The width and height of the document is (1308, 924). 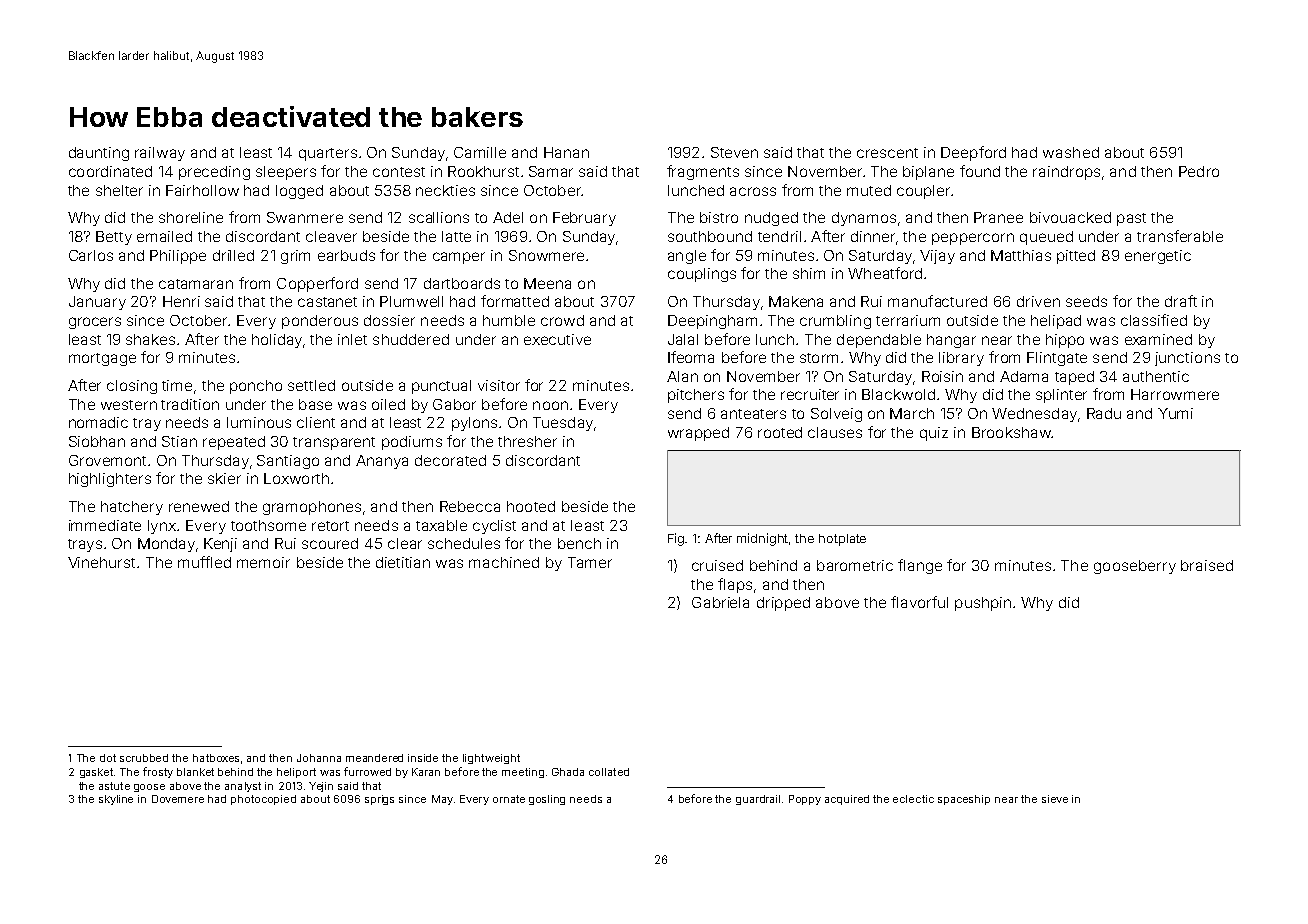 I want to click on Brookshaw, so click(x=1011, y=432).
